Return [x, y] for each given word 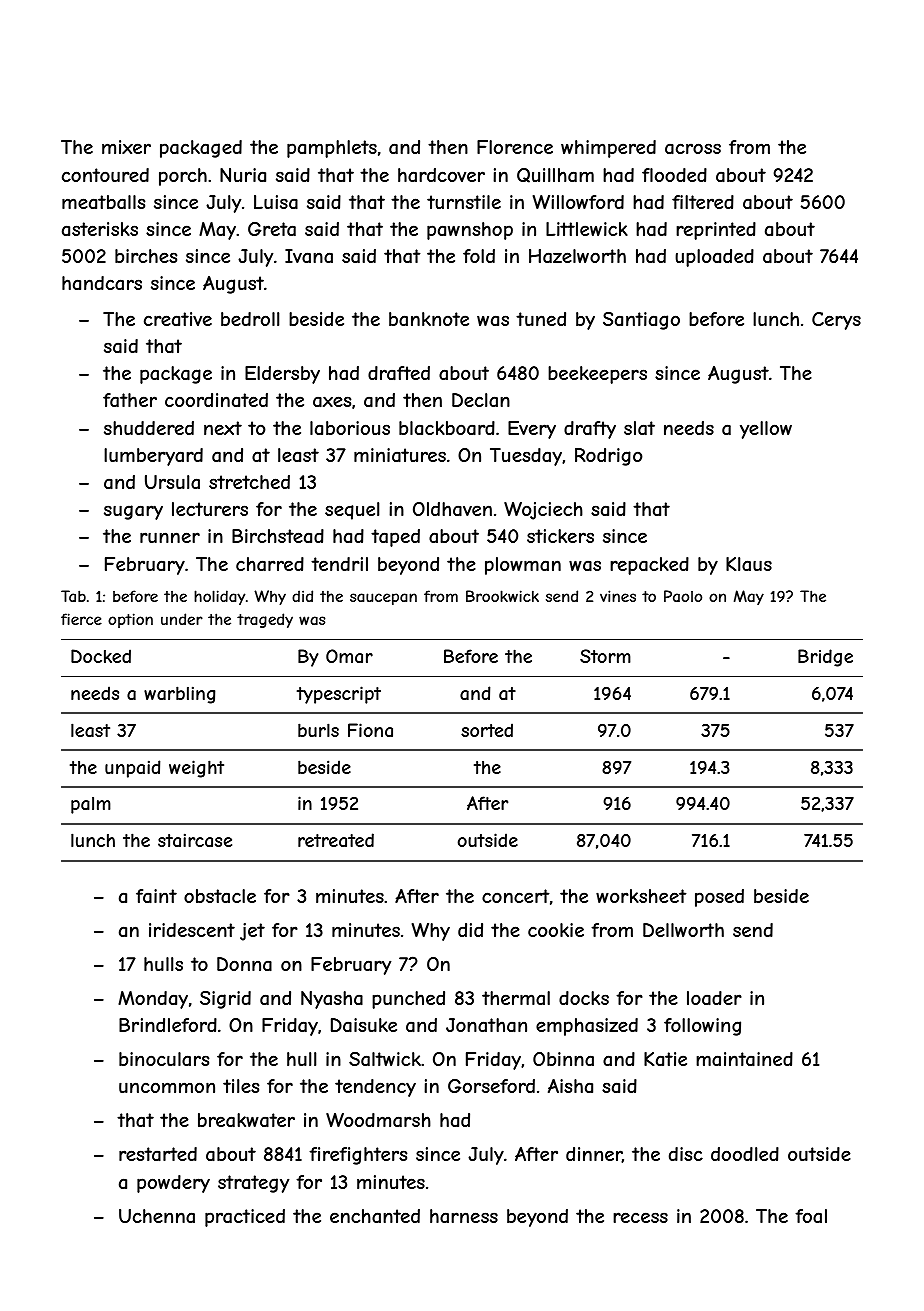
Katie [665, 1059]
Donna [244, 964]
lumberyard [153, 457]
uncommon [167, 1087]
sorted [487, 730]
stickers [560, 536]
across [693, 149]
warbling [179, 695]
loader [714, 998]
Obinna [563, 1059]
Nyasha [332, 1000]
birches [146, 256]
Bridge [825, 658]
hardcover [441, 175]
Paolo [683, 596]
